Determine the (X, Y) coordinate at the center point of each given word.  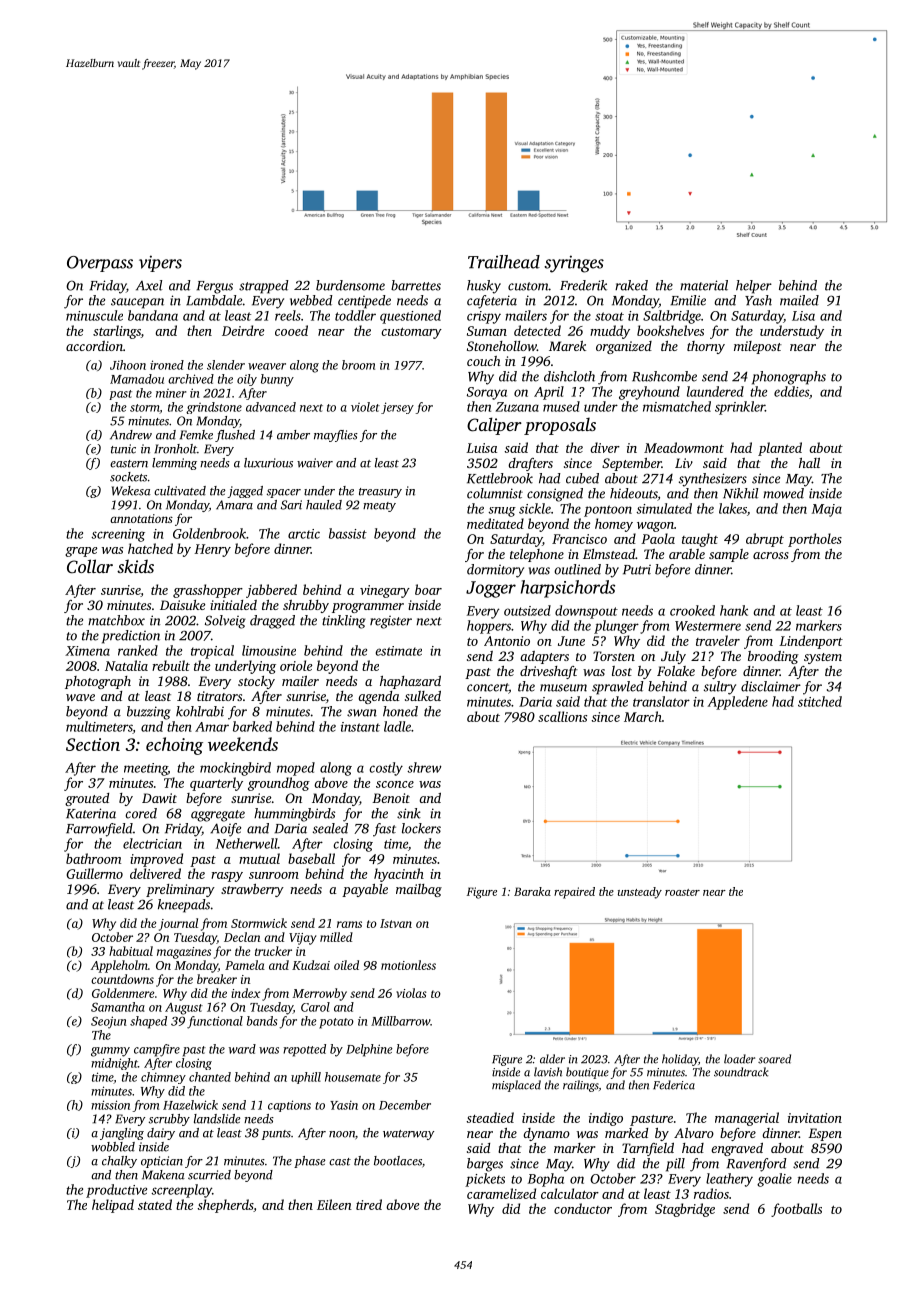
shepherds (225, 1206)
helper (754, 287)
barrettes (416, 285)
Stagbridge (685, 1210)
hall (809, 463)
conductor (583, 1208)
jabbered (271, 591)
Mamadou (137, 379)
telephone (537, 555)
